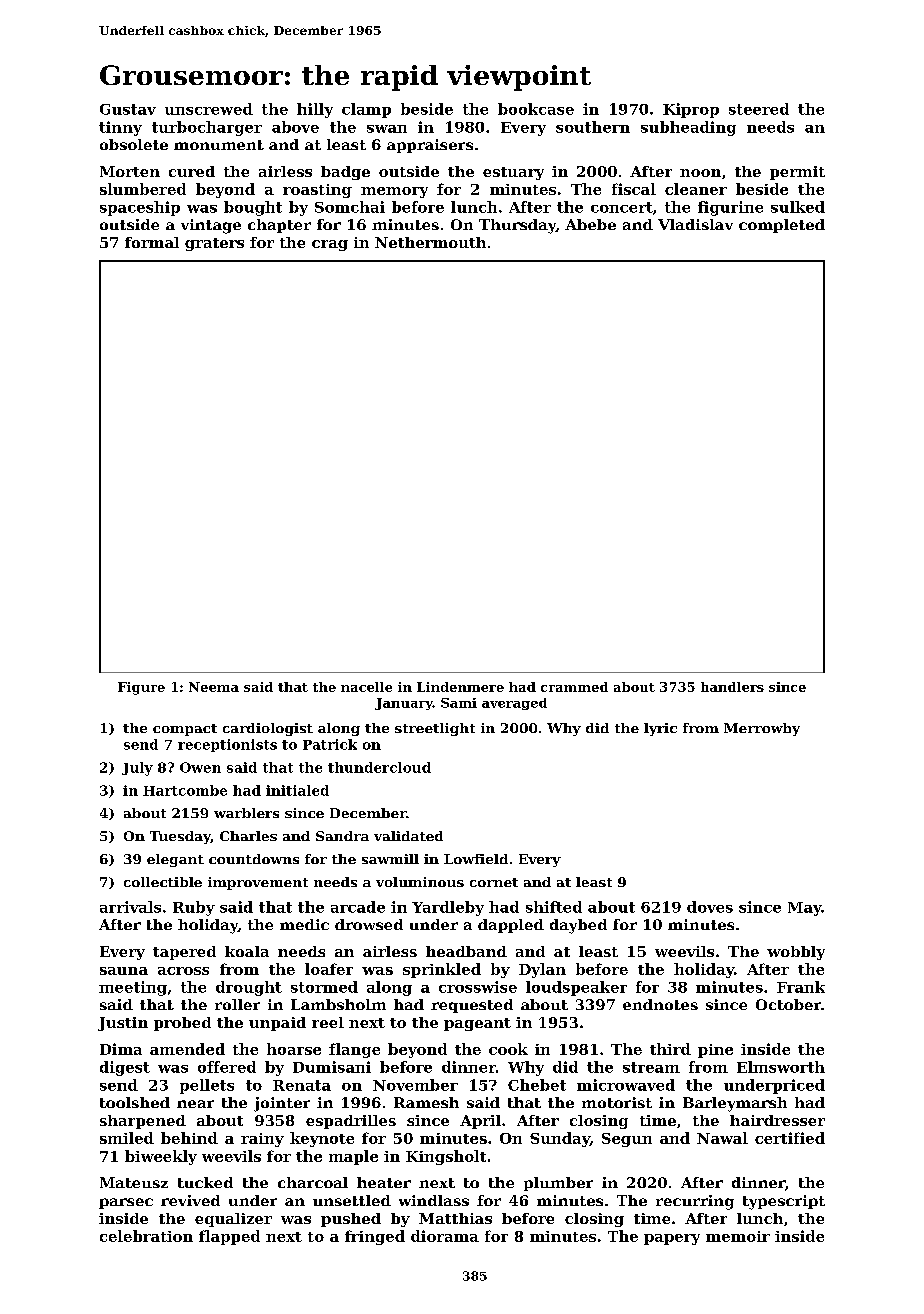 The image size is (924, 1314). What do you see at coordinates (691, 110) in the image?
I see `Kiprop` at bounding box center [691, 110].
